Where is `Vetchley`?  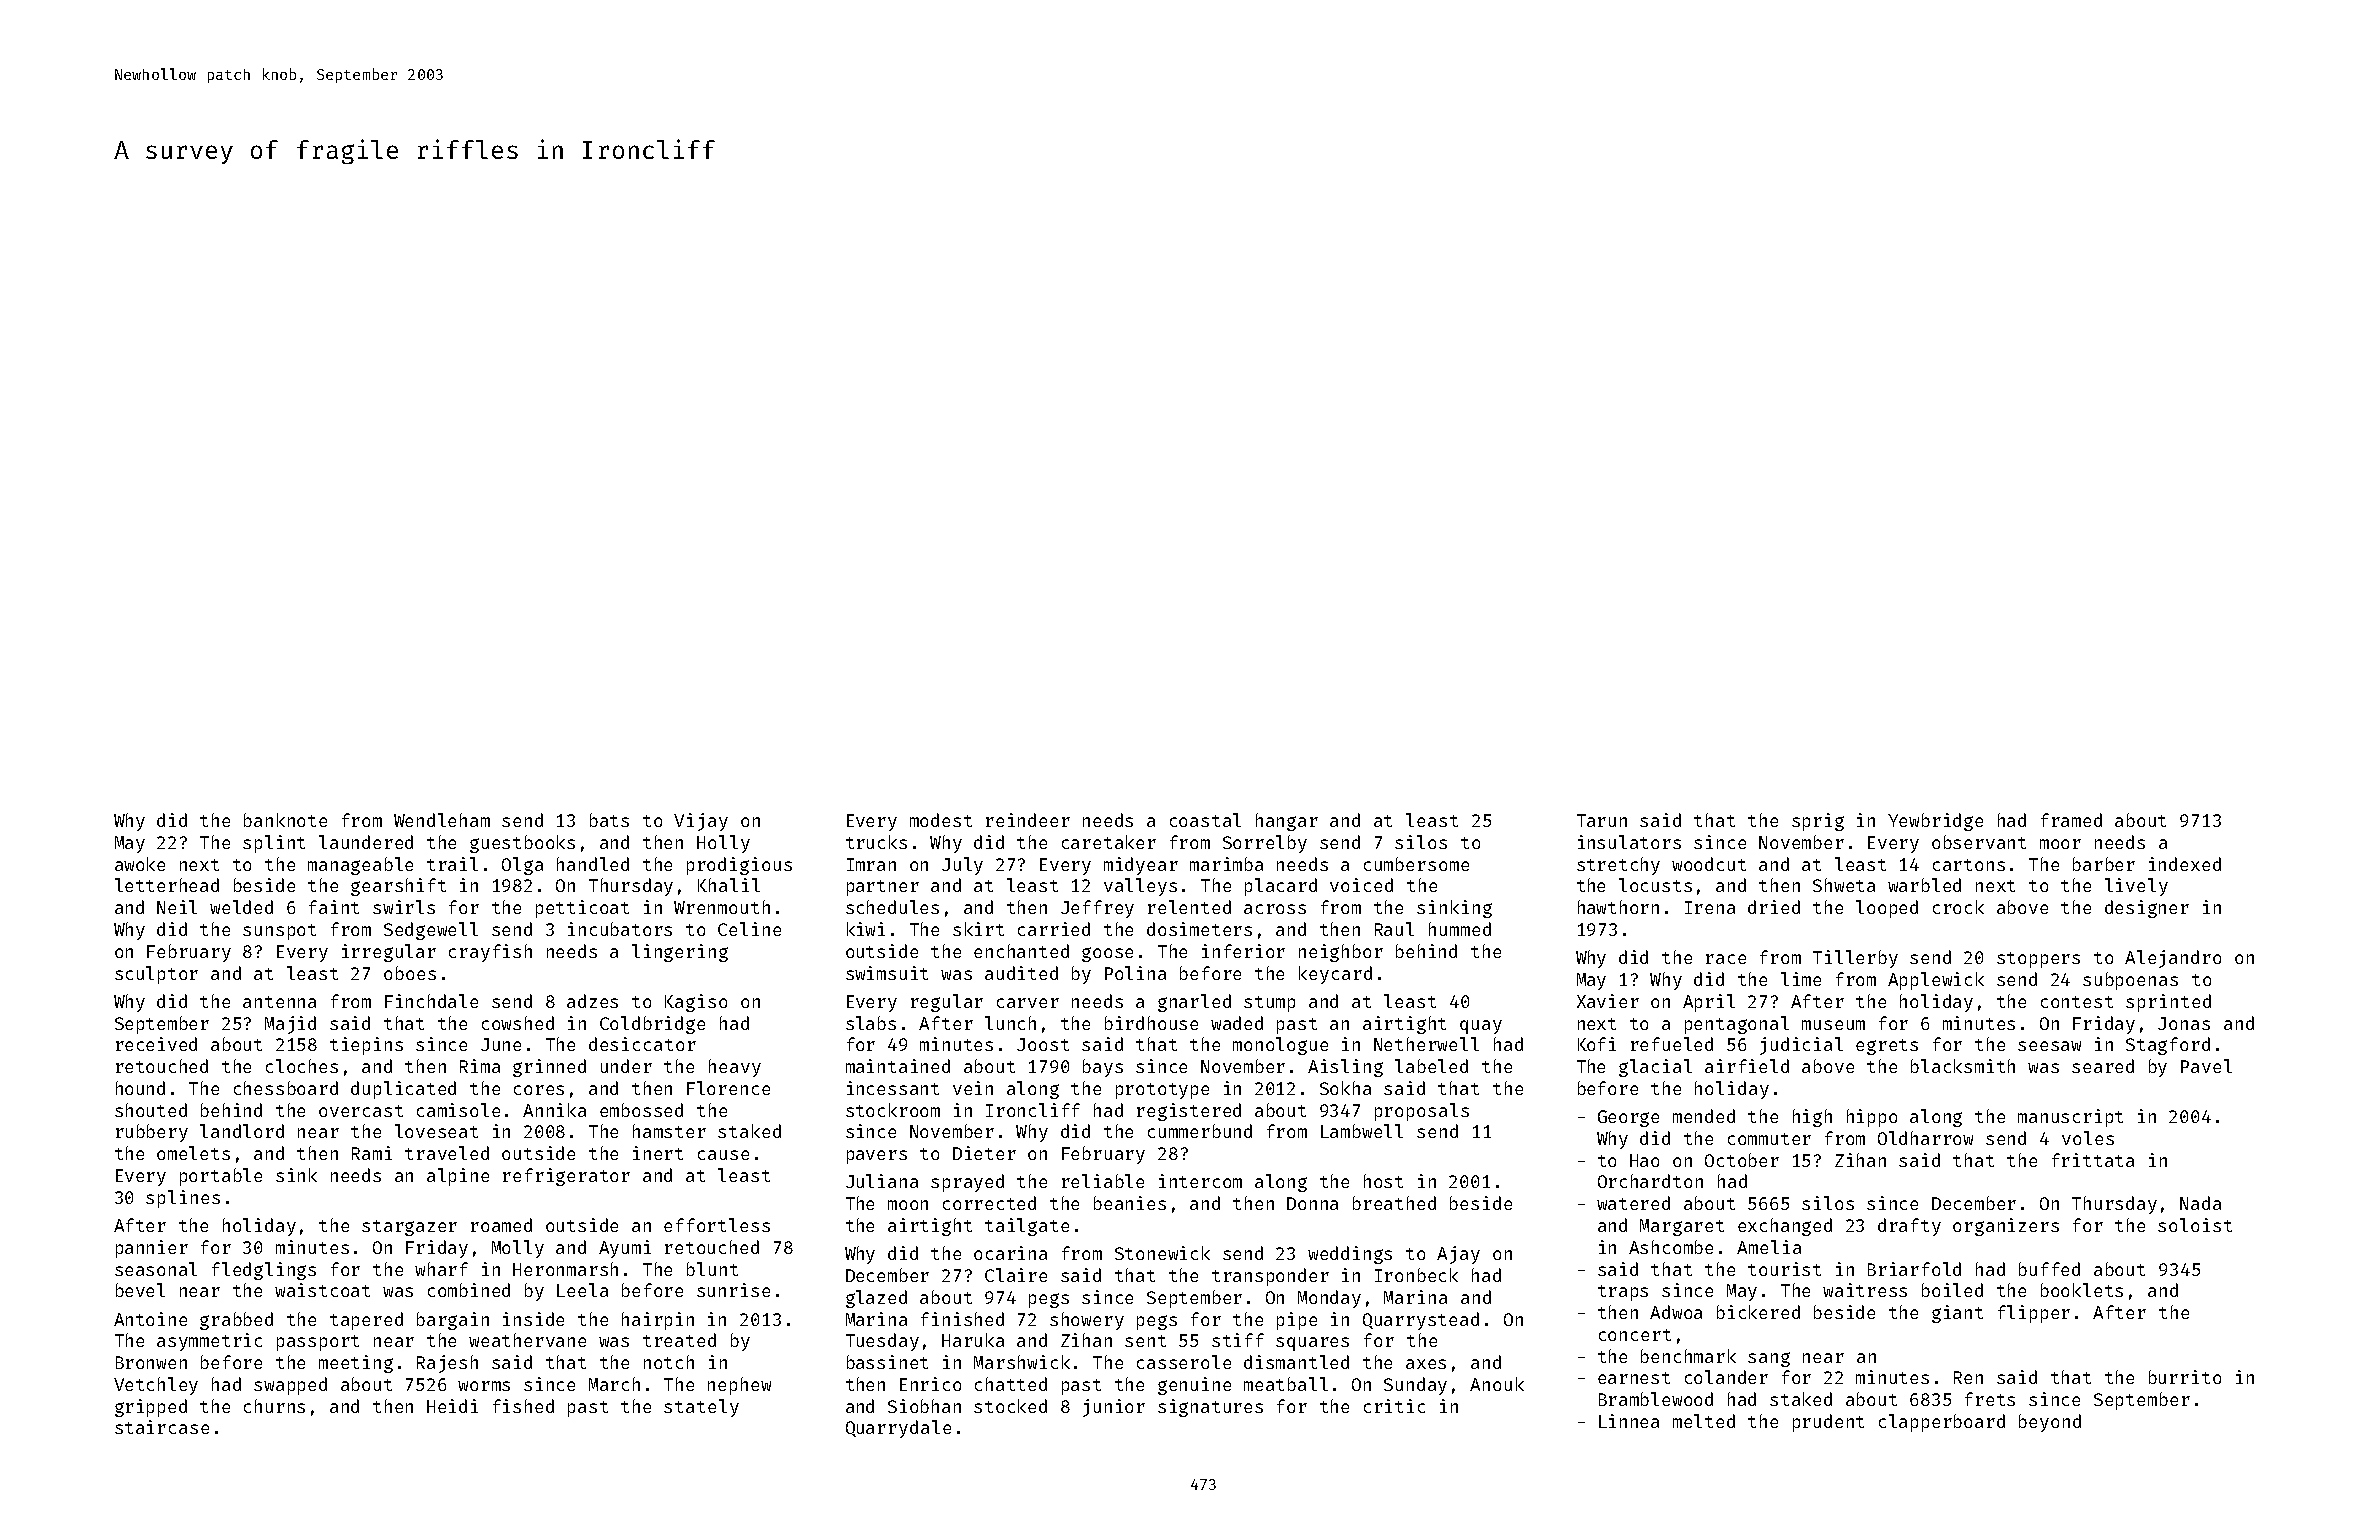 Vetchley is located at coordinates (156, 1386).
